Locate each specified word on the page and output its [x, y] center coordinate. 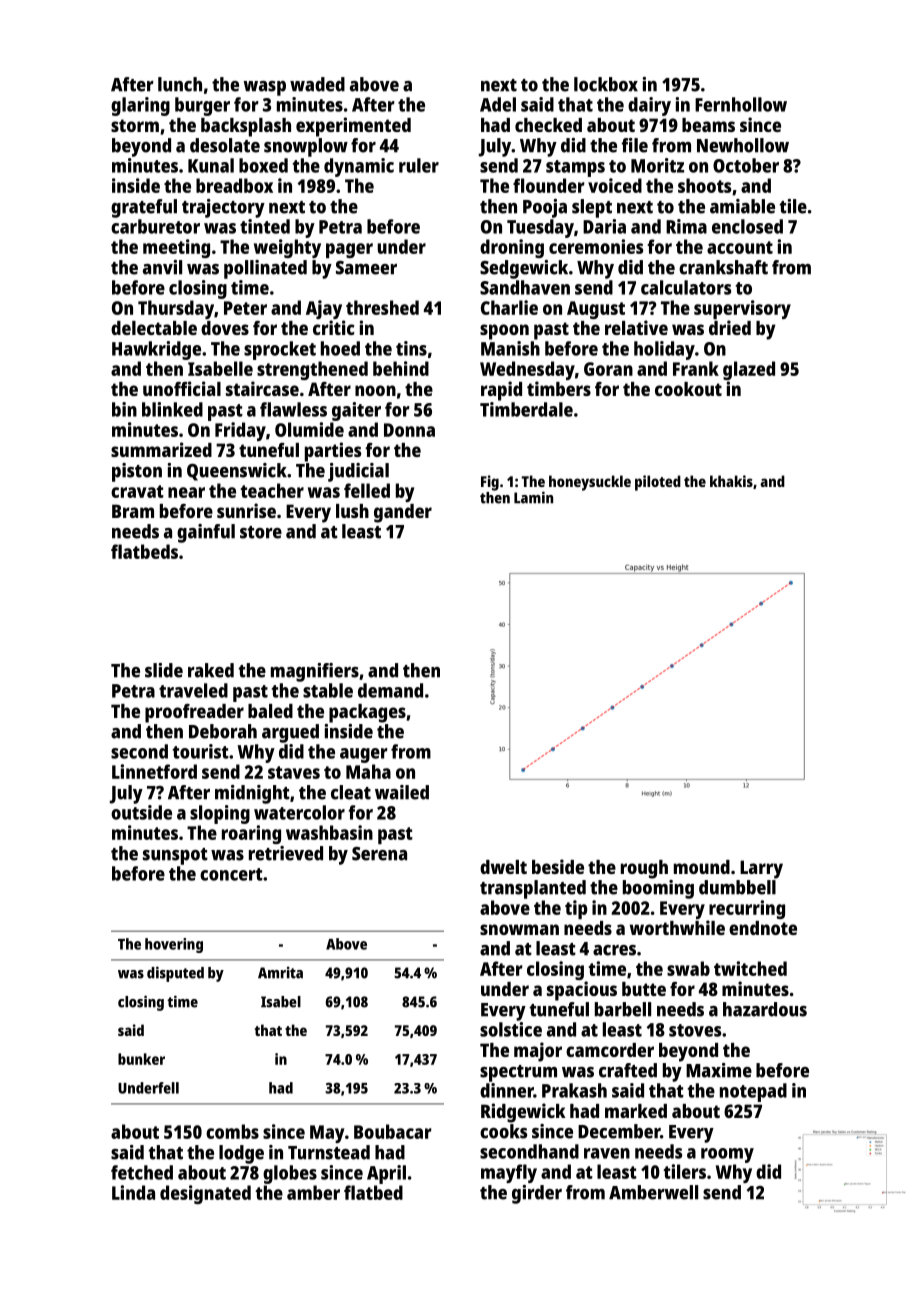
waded [317, 84]
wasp [265, 88]
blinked [172, 409]
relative [636, 327]
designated [205, 1194]
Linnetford [154, 771]
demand [390, 690]
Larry [761, 869]
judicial [358, 472]
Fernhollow [741, 104]
